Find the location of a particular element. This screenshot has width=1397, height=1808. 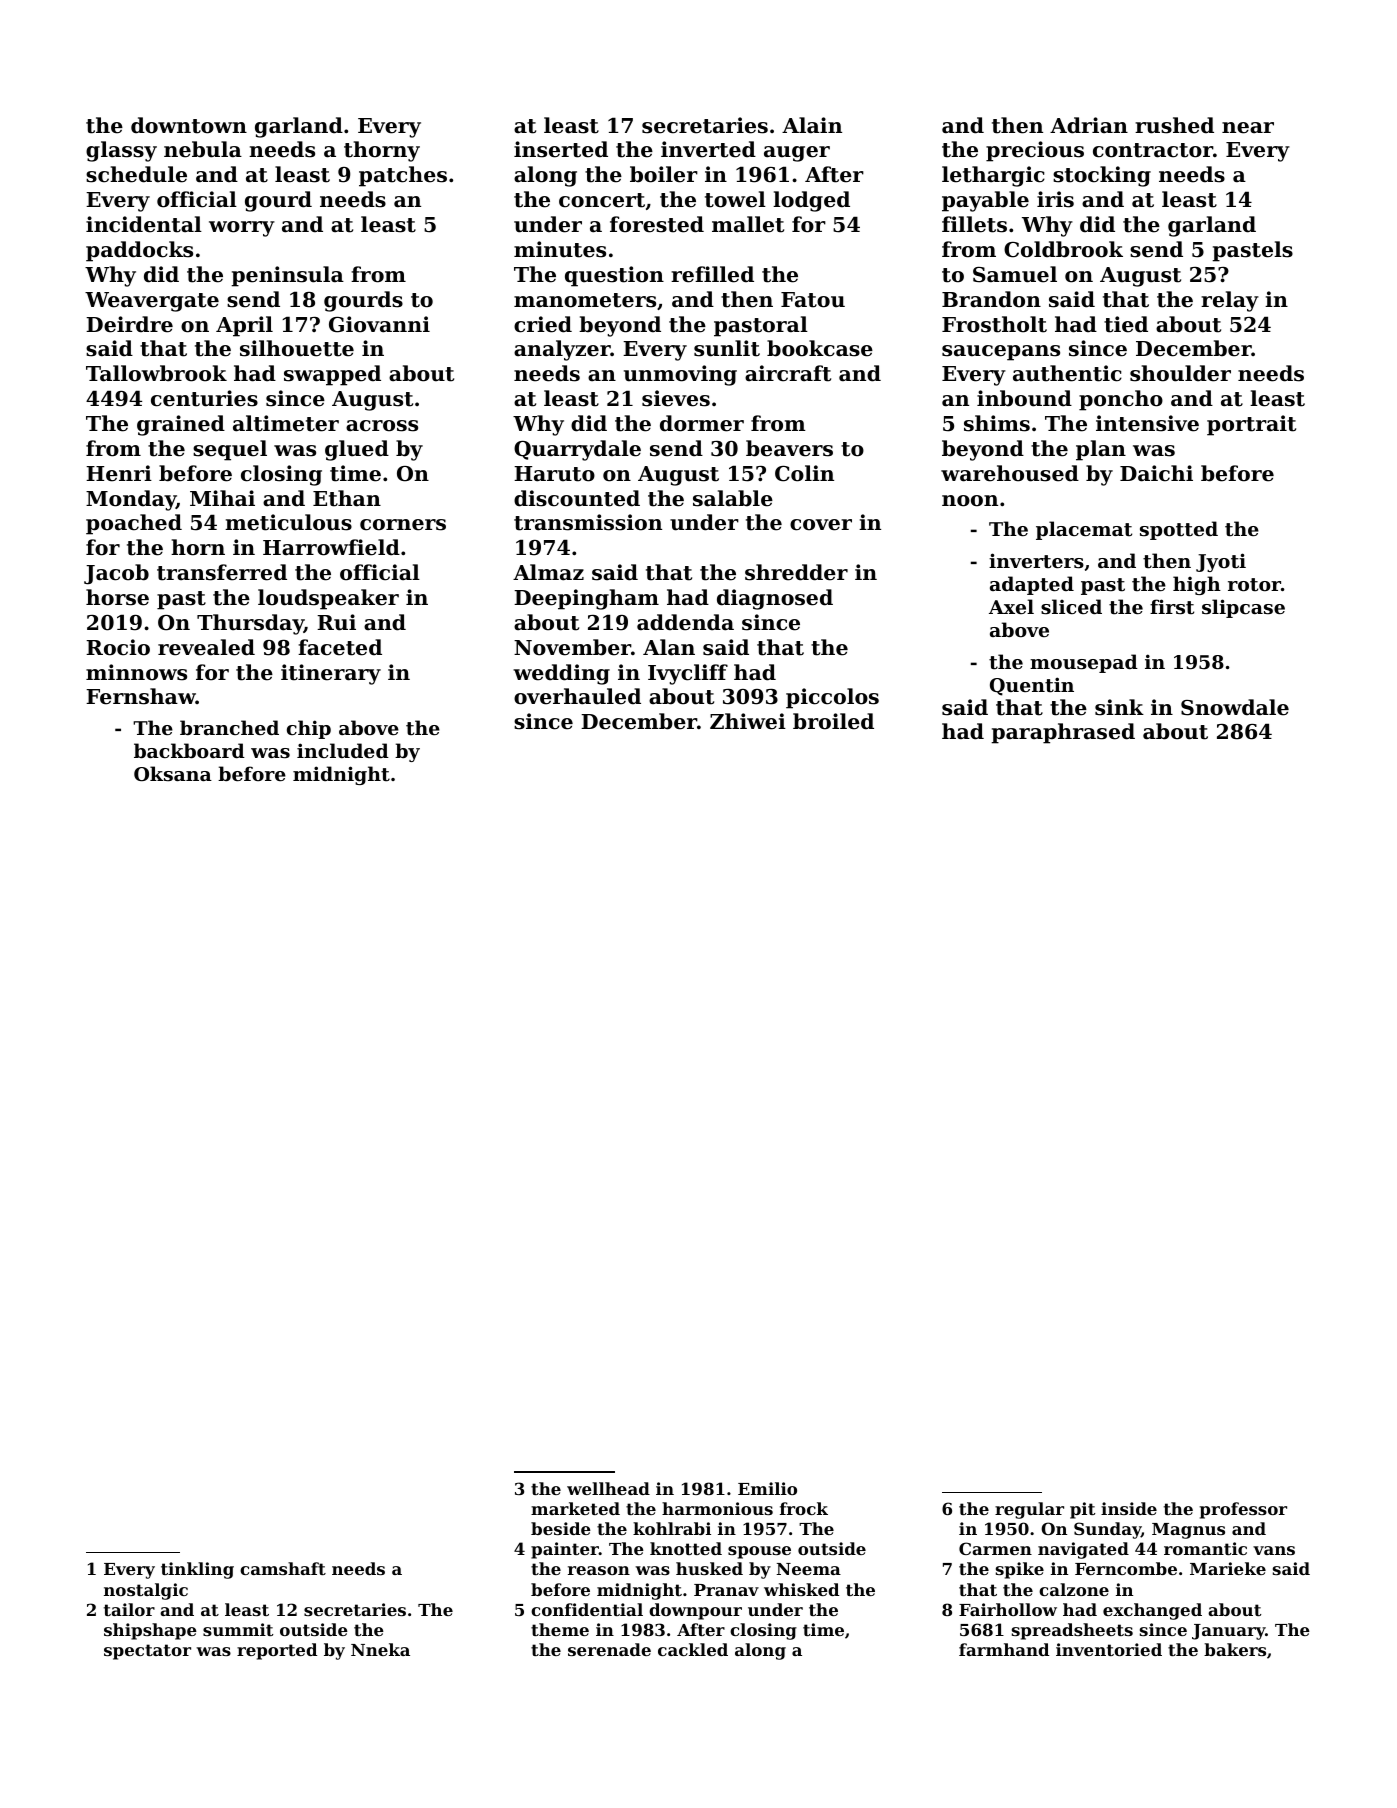

peninsula is located at coordinates (287, 276).
